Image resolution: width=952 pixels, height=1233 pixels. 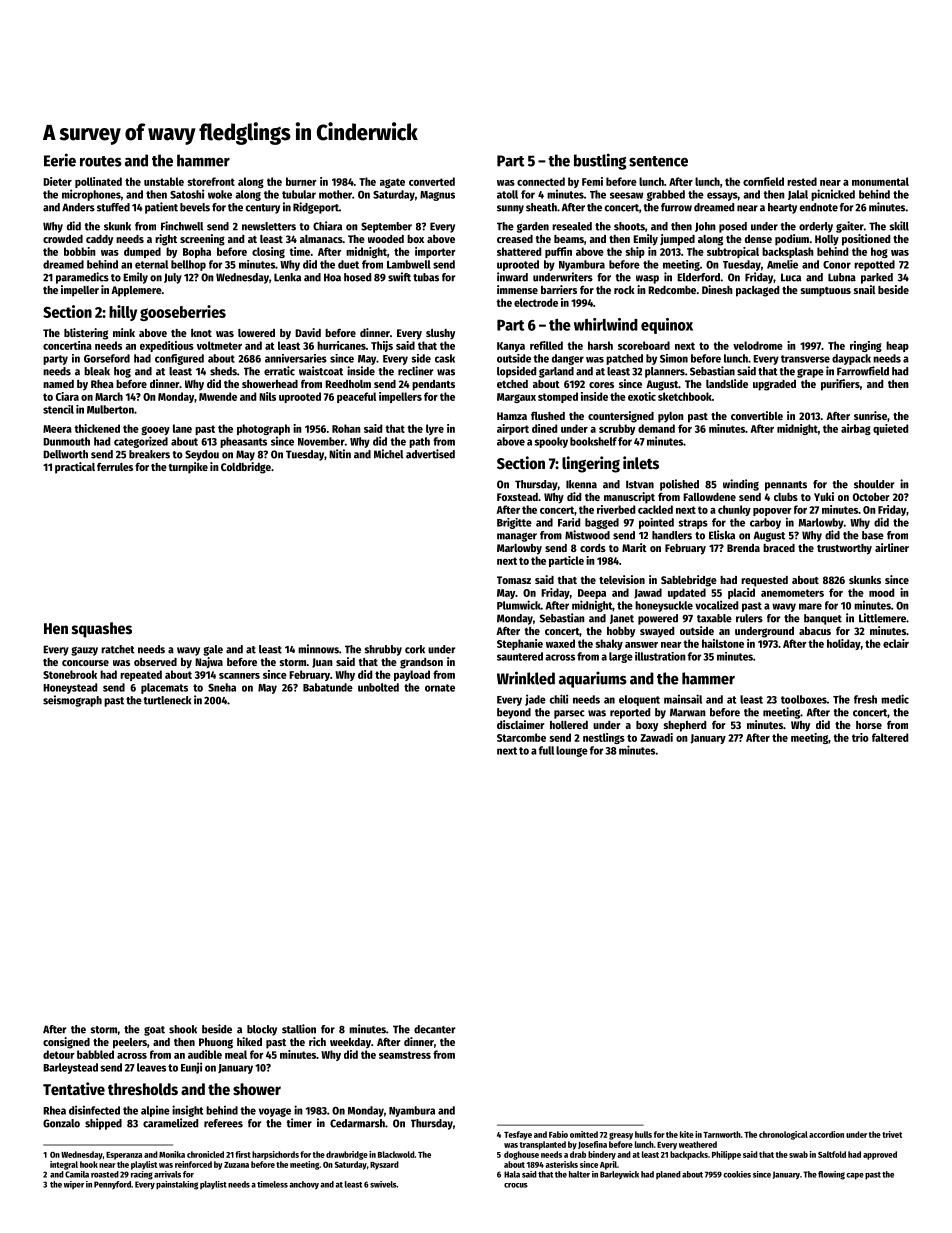 What do you see at coordinates (763, 181) in the image?
I see `cornfield` at bounding box center [763, 181].
